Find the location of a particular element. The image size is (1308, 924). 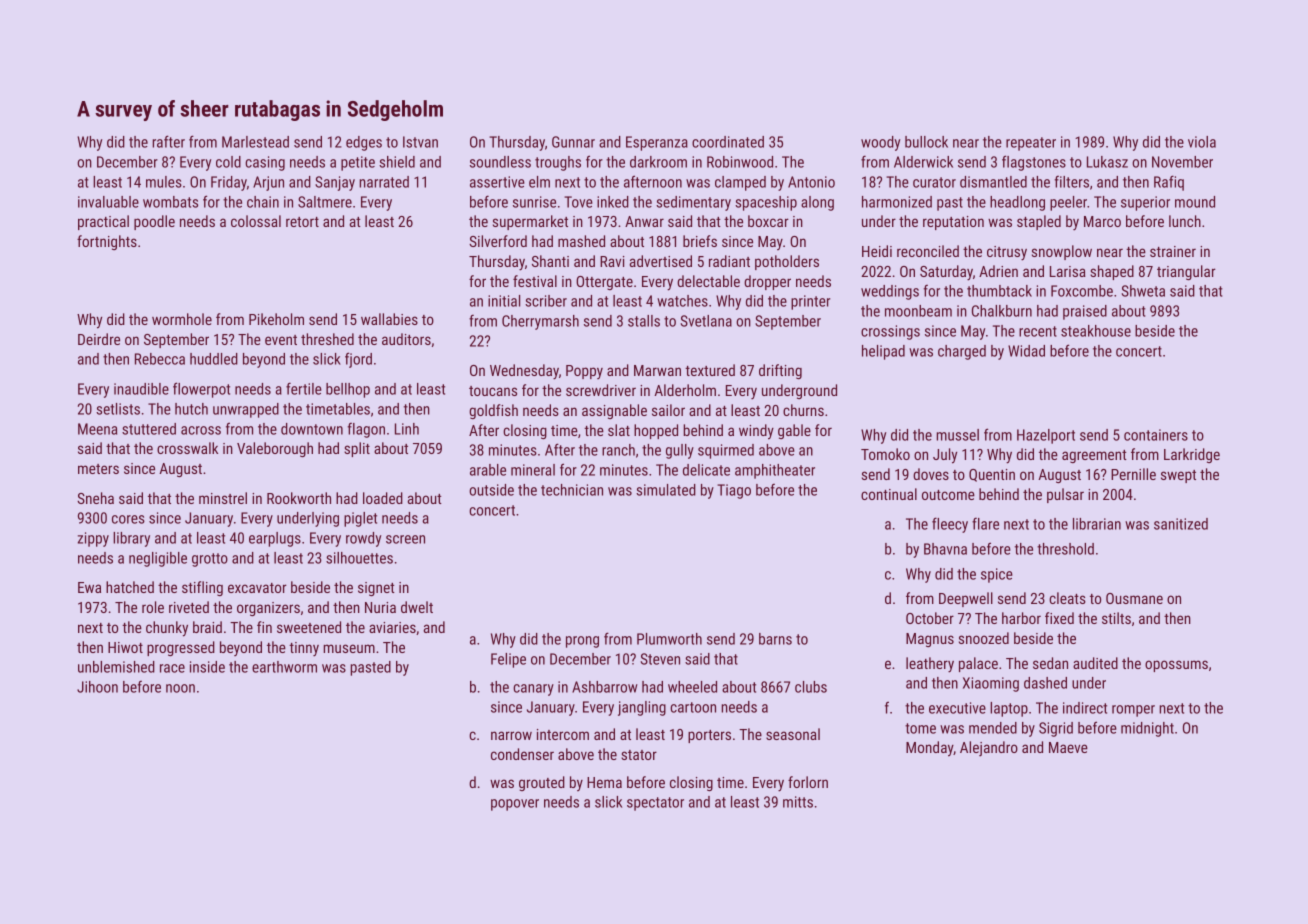

Sneha is located at coordinates (95, 498).
